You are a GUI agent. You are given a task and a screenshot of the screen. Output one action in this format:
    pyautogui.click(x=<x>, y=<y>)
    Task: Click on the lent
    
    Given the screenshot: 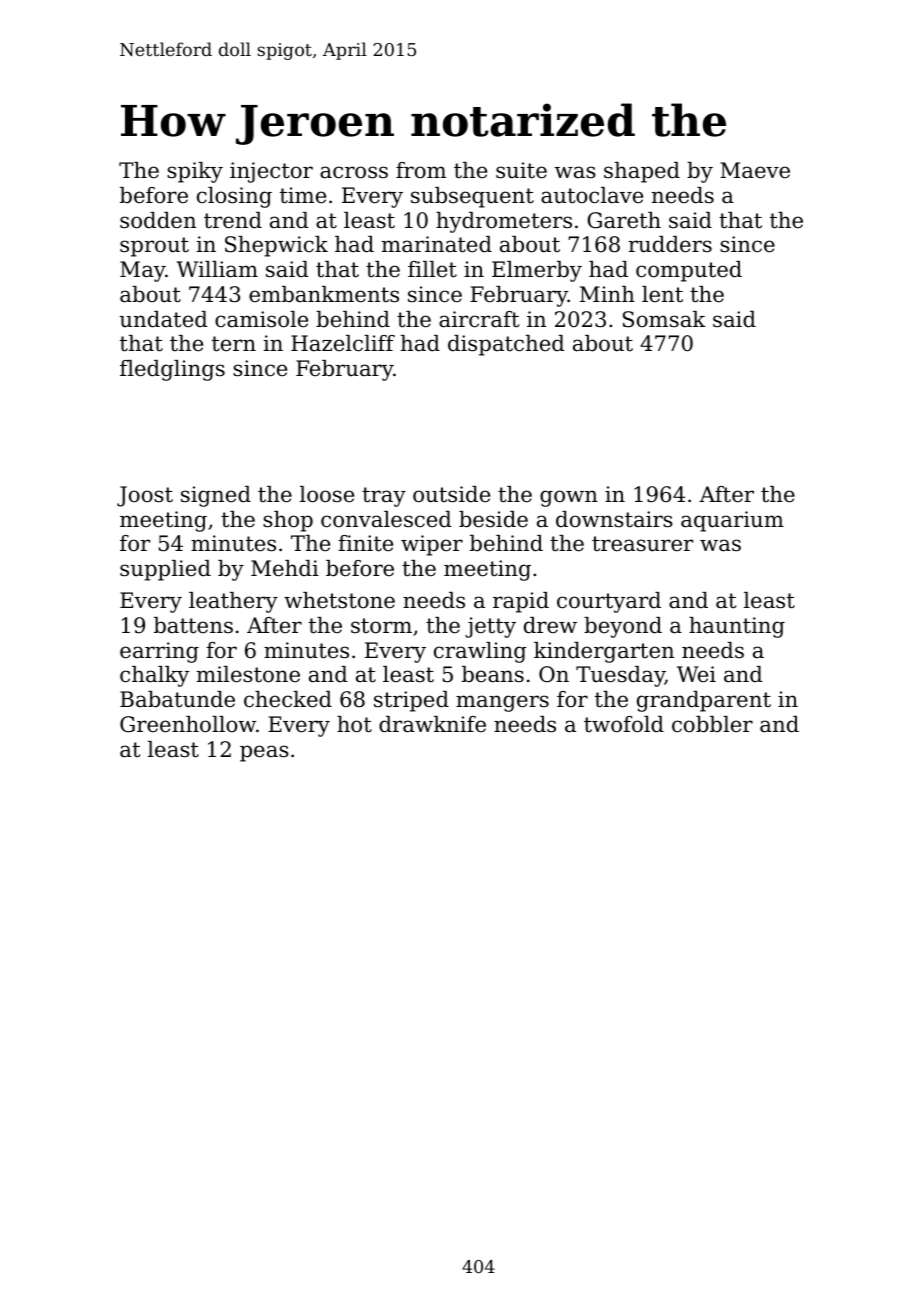 What is the action you would take?
    pyautogui.click(x=662, y=294)
